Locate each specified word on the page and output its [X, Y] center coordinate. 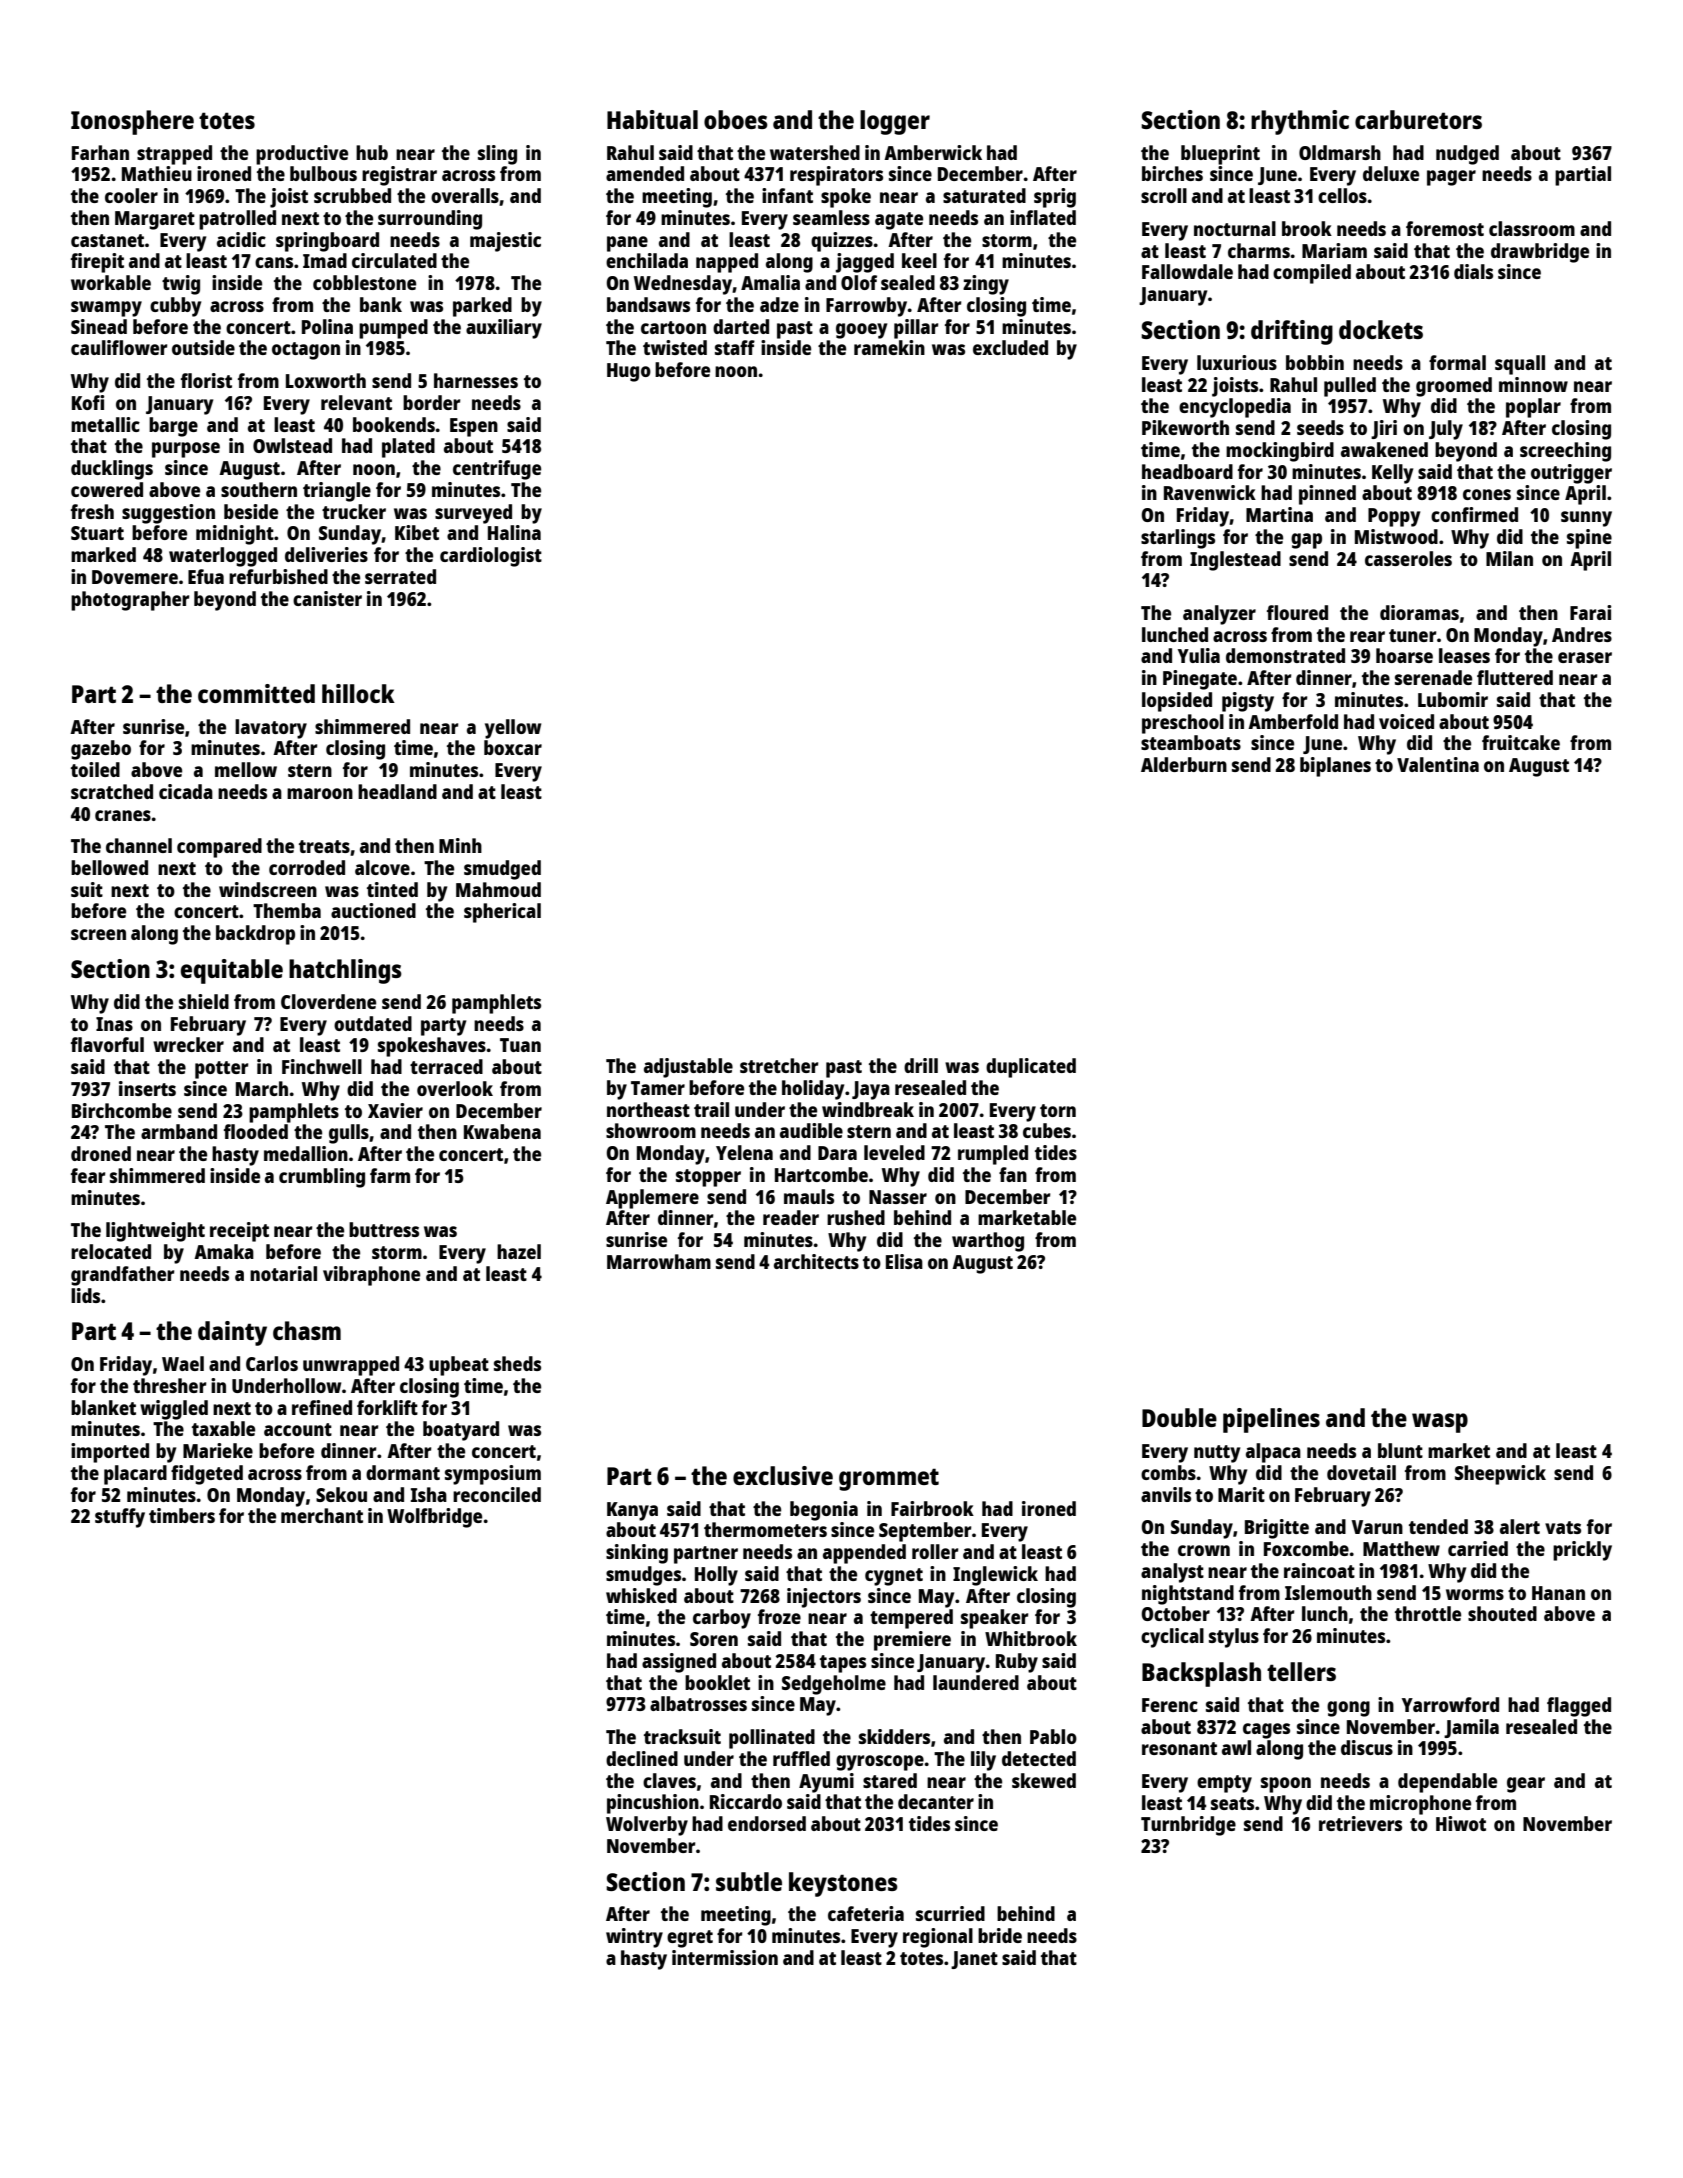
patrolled [237, 220]
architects [816, 1261]
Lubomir [1453, 699]
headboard [1187, 471]
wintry [634, 1938]
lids [85, 1295]
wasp [1440, 1423]
